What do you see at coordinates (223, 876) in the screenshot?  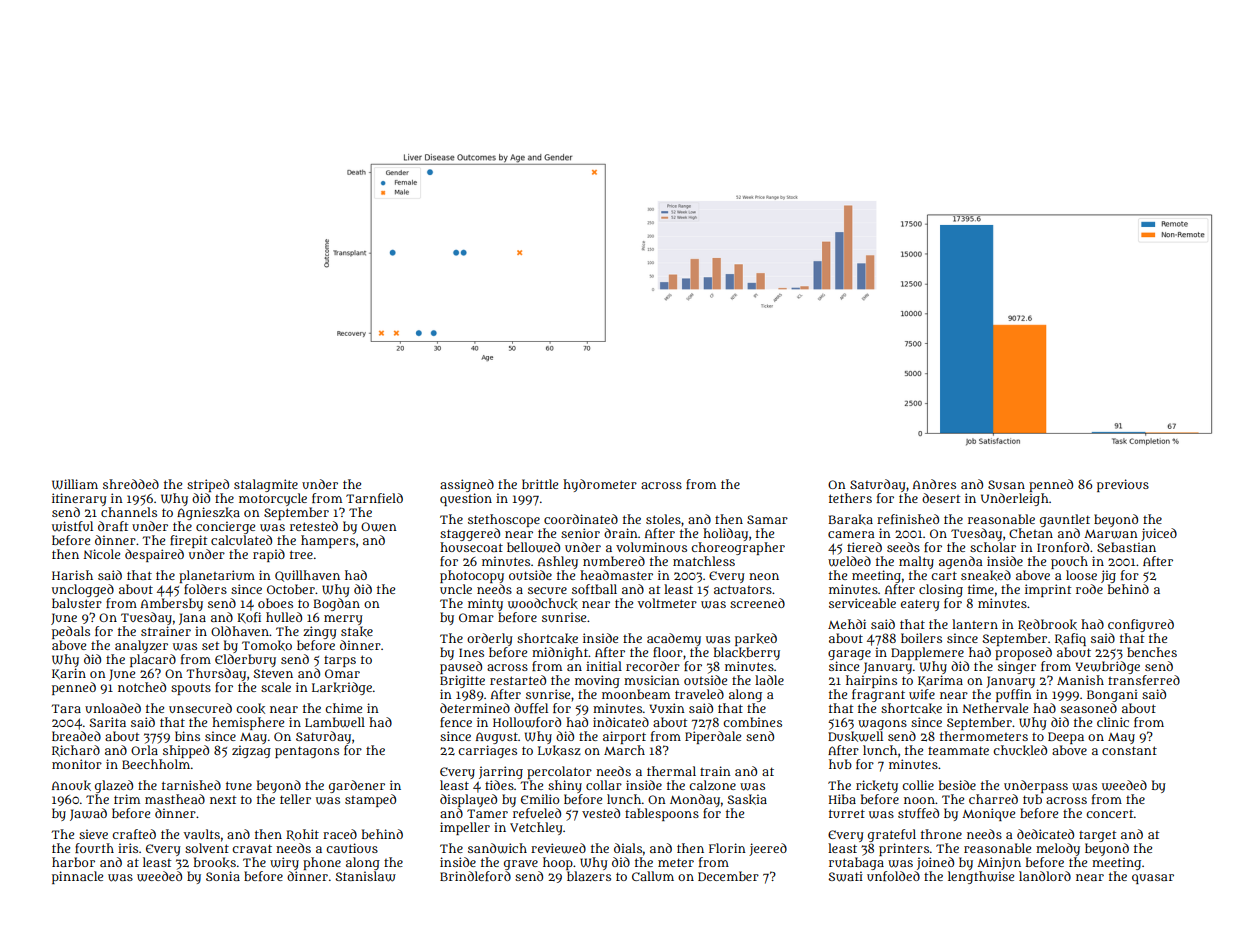 I see `Sonia` at bounding box center [223, 876].
